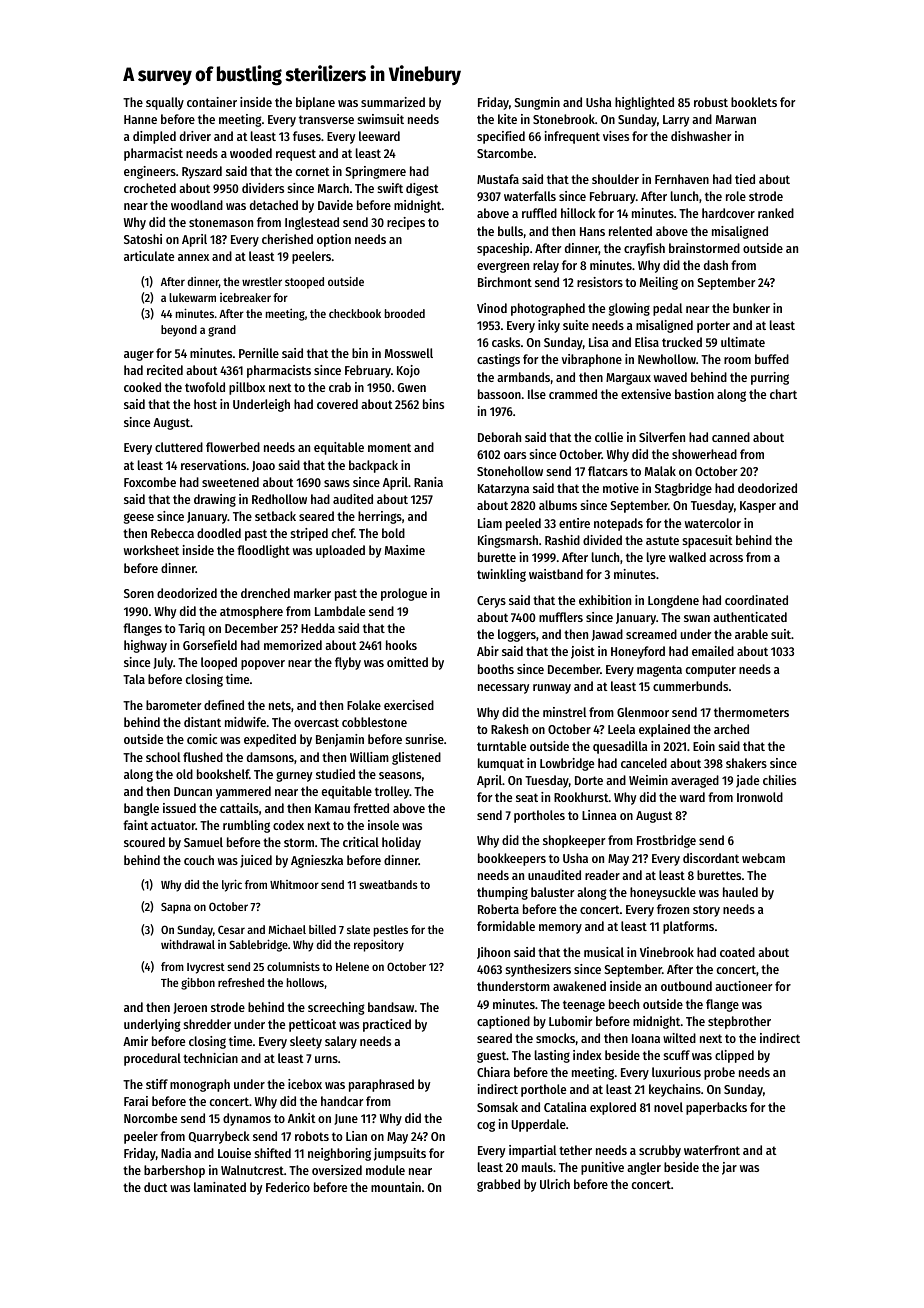 Image resolution: width=924 pixels, height=1308 pixels. I want to click on ranked, so click(776, 213).
